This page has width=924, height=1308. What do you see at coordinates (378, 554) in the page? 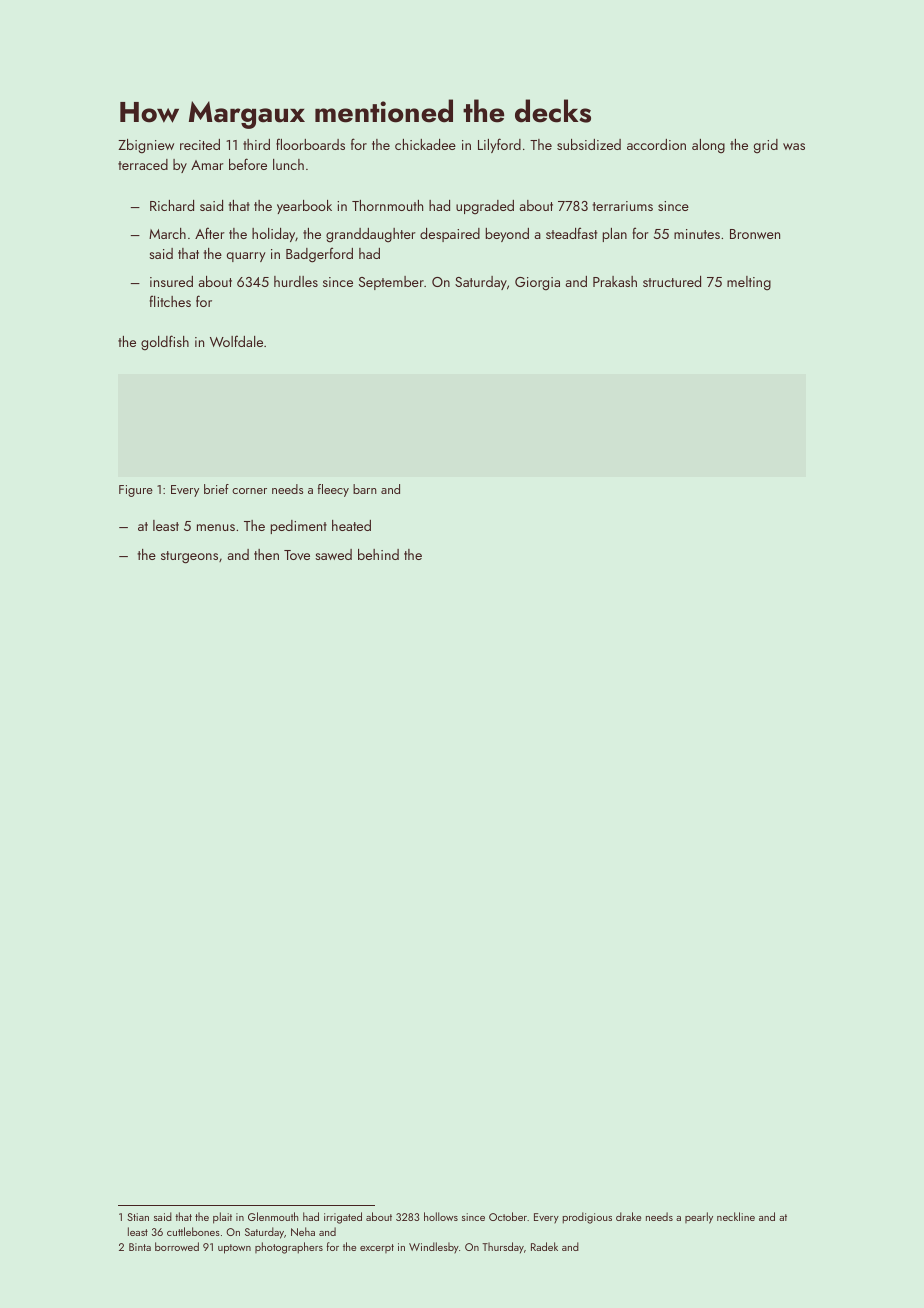
I see `behind` at bounding box center [378, 554].
